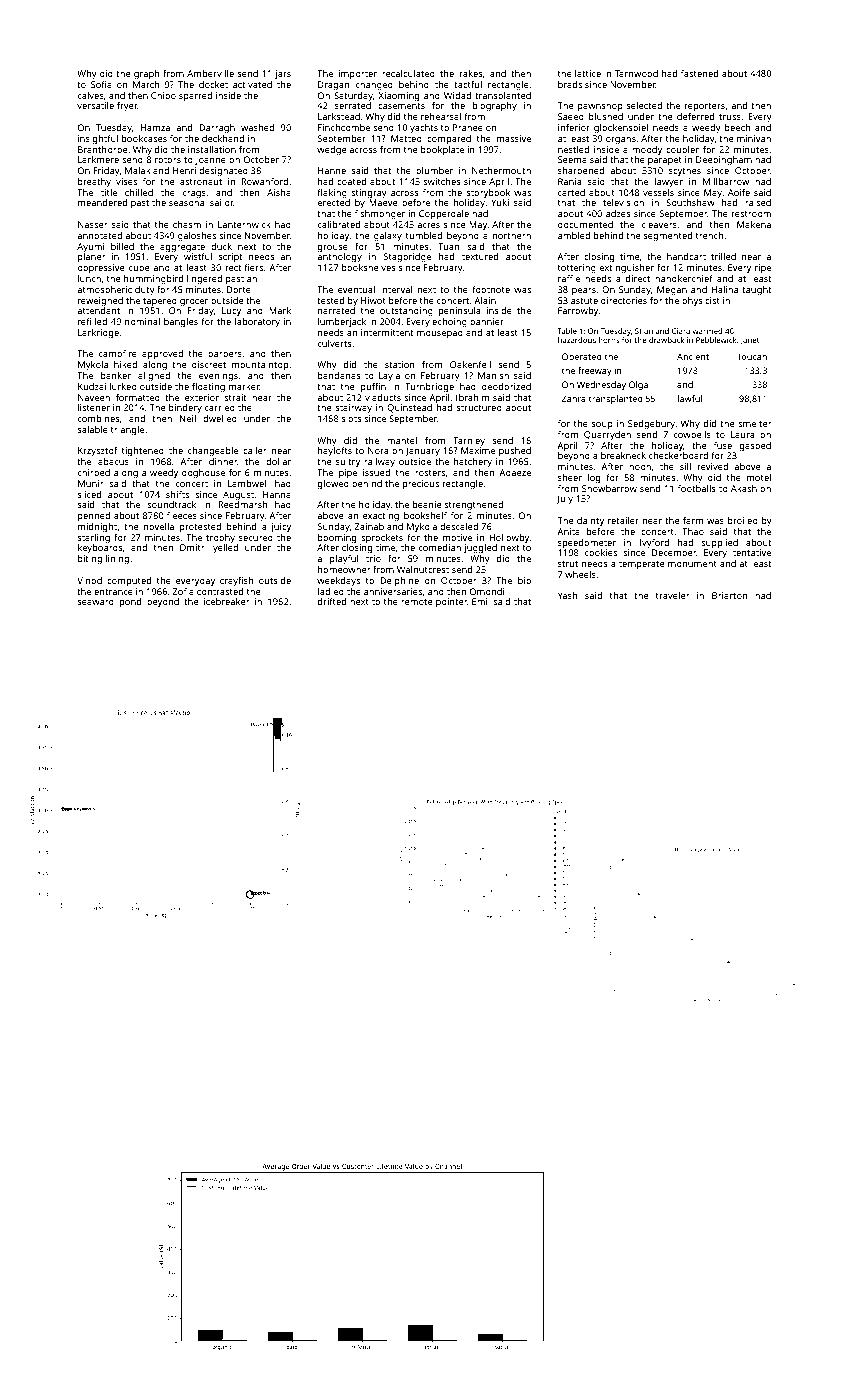 The image size is (849, 1400). Describe the element at coordinates (333, 85) in the page. I see `Dragan` at that location.
